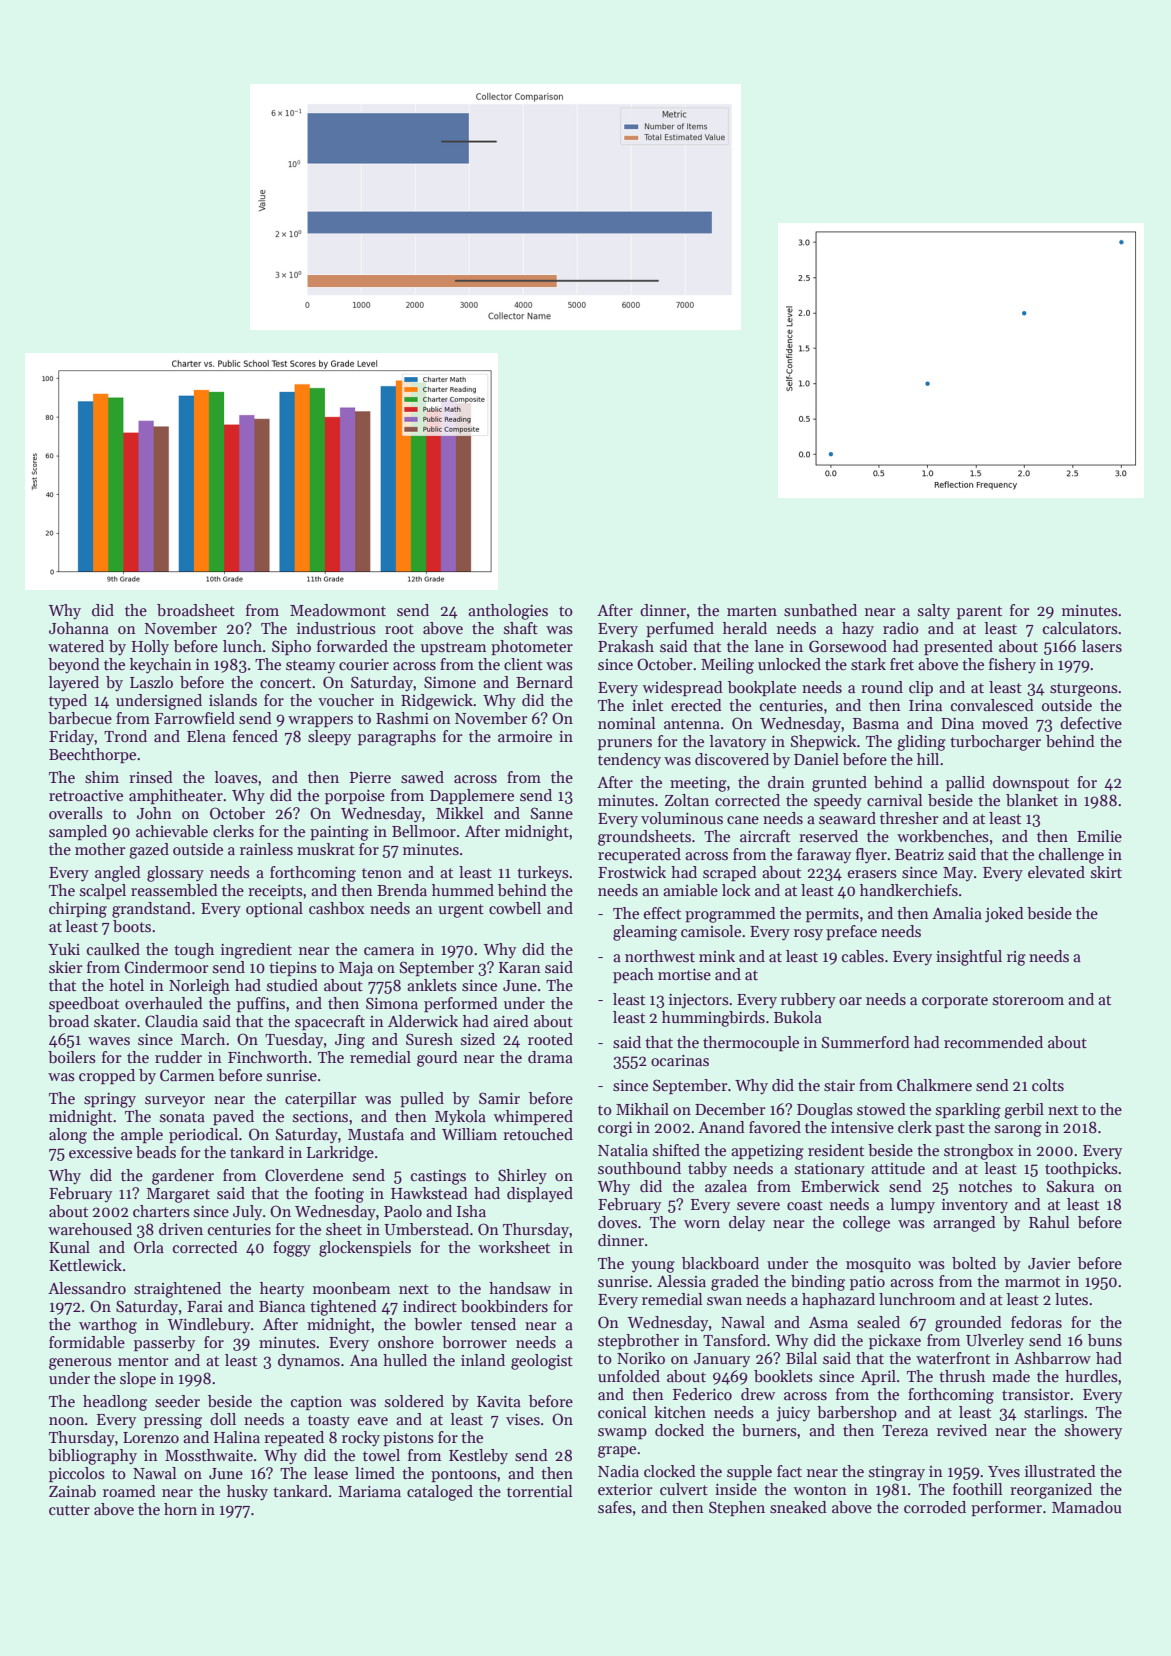 The image size is (1171, 1656). What do you see at coordinates (801, 1358) in the document?
I see `Bilal` at bounding box center [801, 1358].
